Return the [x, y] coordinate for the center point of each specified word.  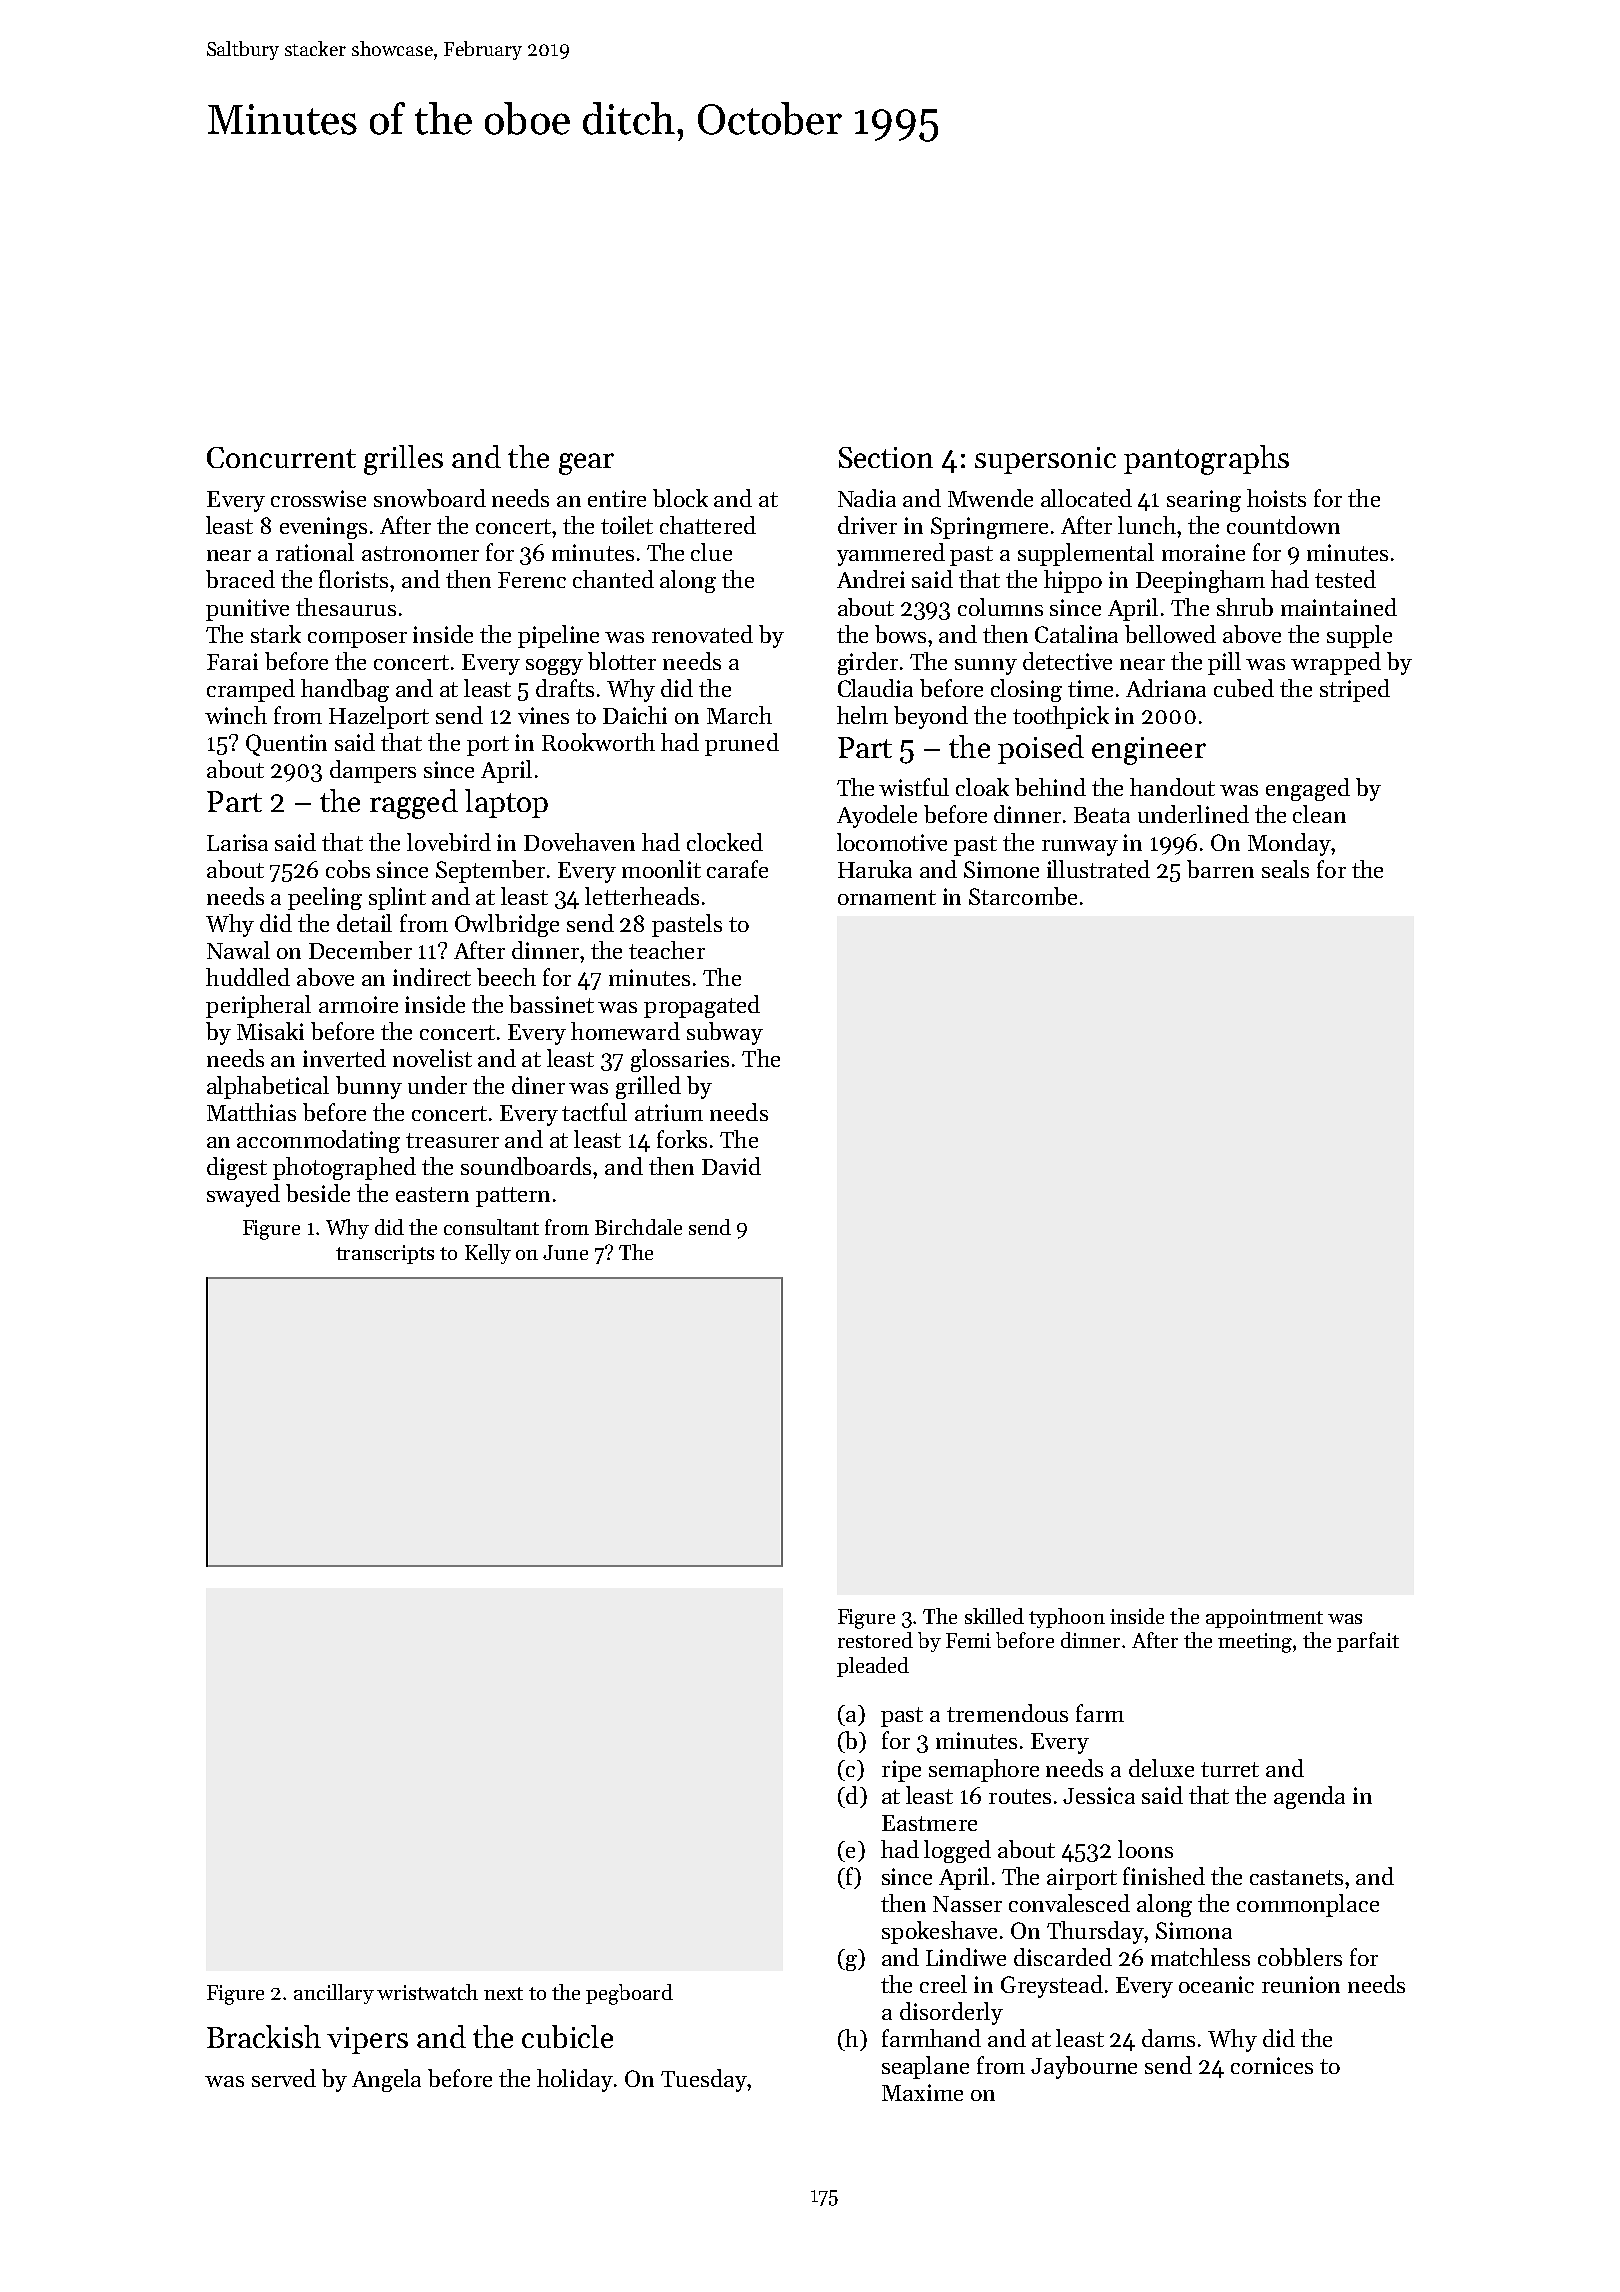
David [731, 1166]
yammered [891, 554]
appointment [1264, 1618]
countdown [1283, 525]
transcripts [385, 1254]
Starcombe [1023, 896]
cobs [348, 869]
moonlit [661, 869]
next [503, 1993]
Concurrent [281, 457]
